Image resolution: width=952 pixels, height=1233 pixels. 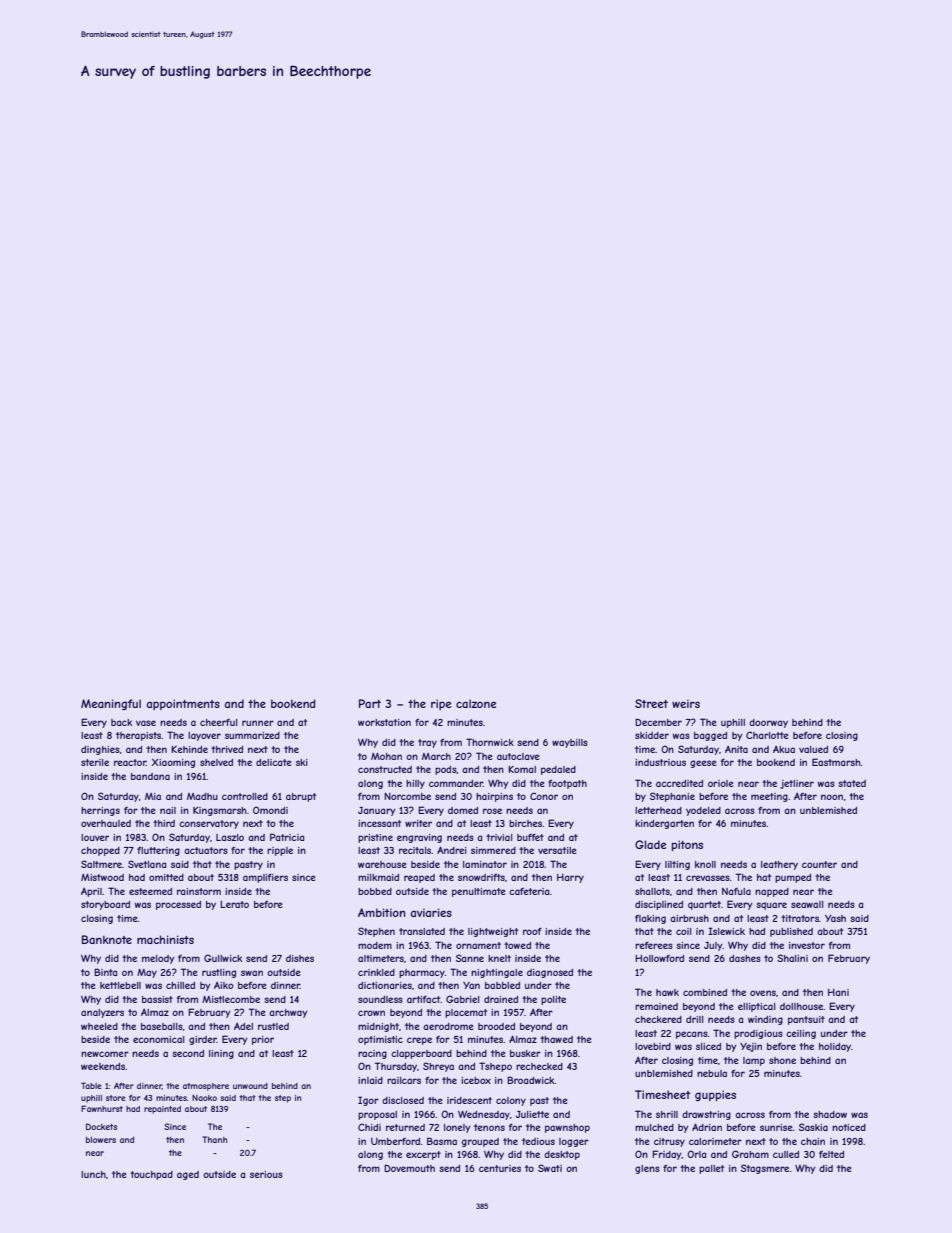 I want to click on modem, so click(x=375, y=945).
